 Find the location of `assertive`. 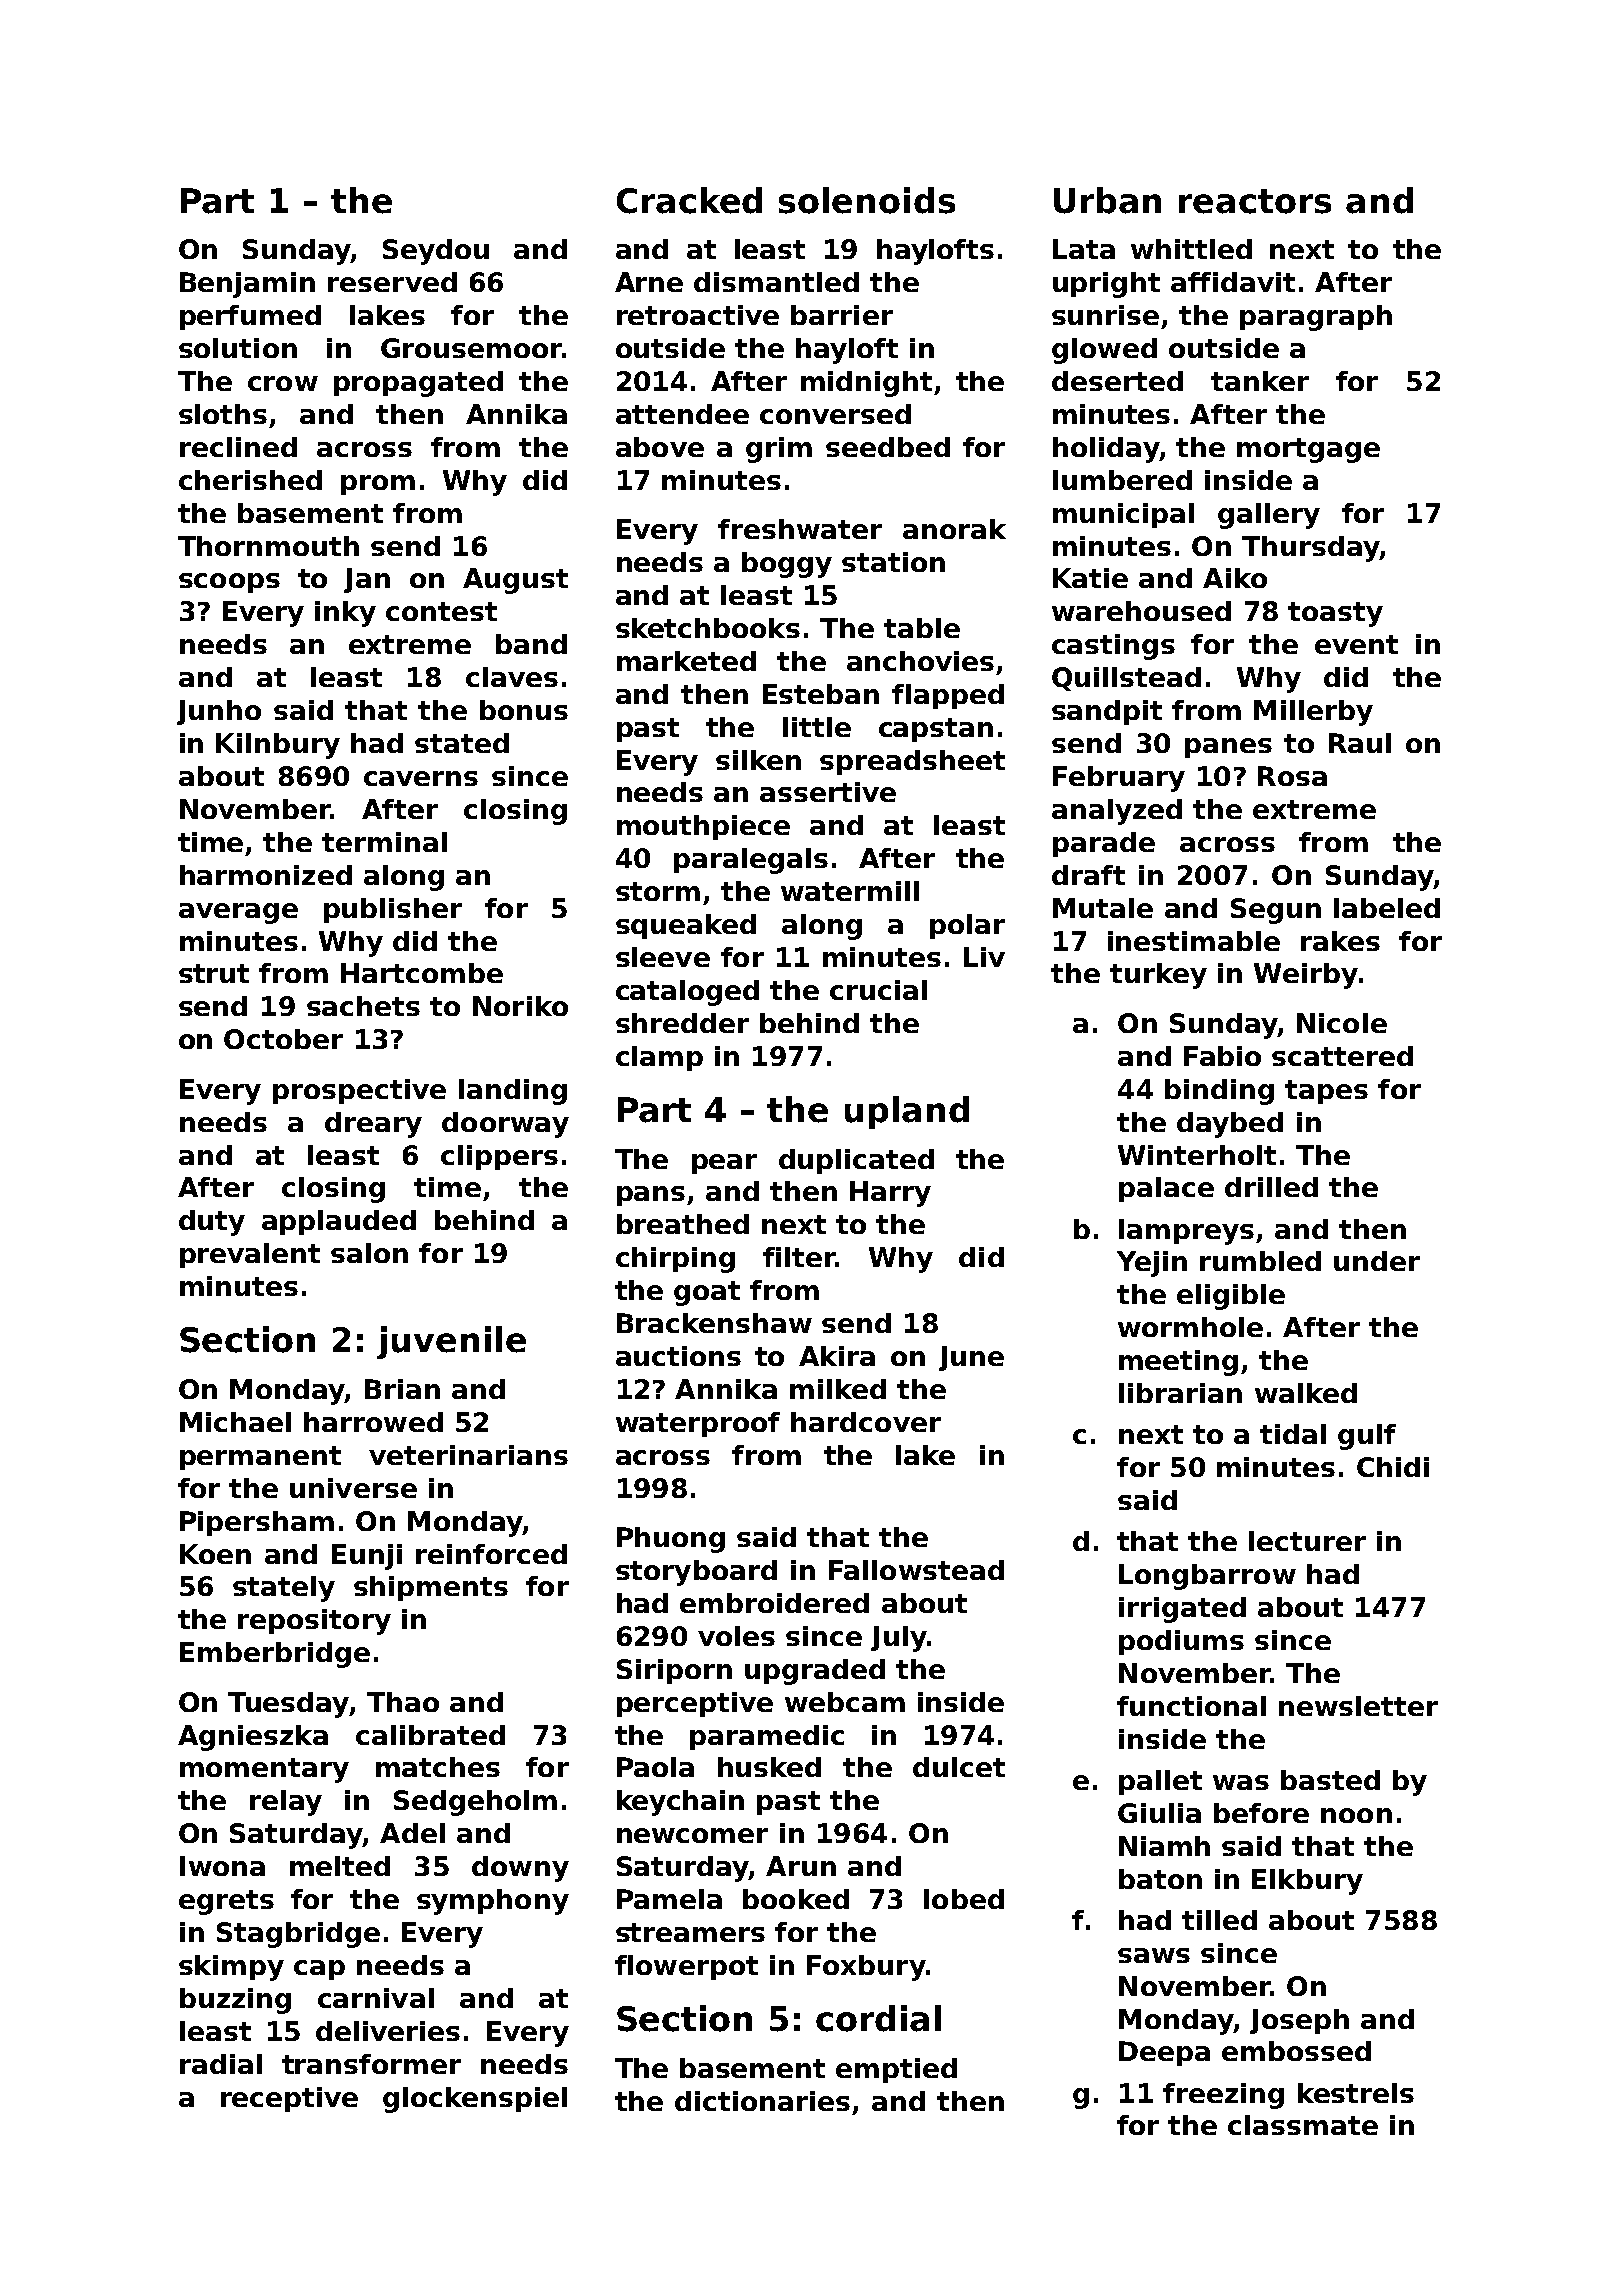

assertive is located at coordinates (828, 792).
